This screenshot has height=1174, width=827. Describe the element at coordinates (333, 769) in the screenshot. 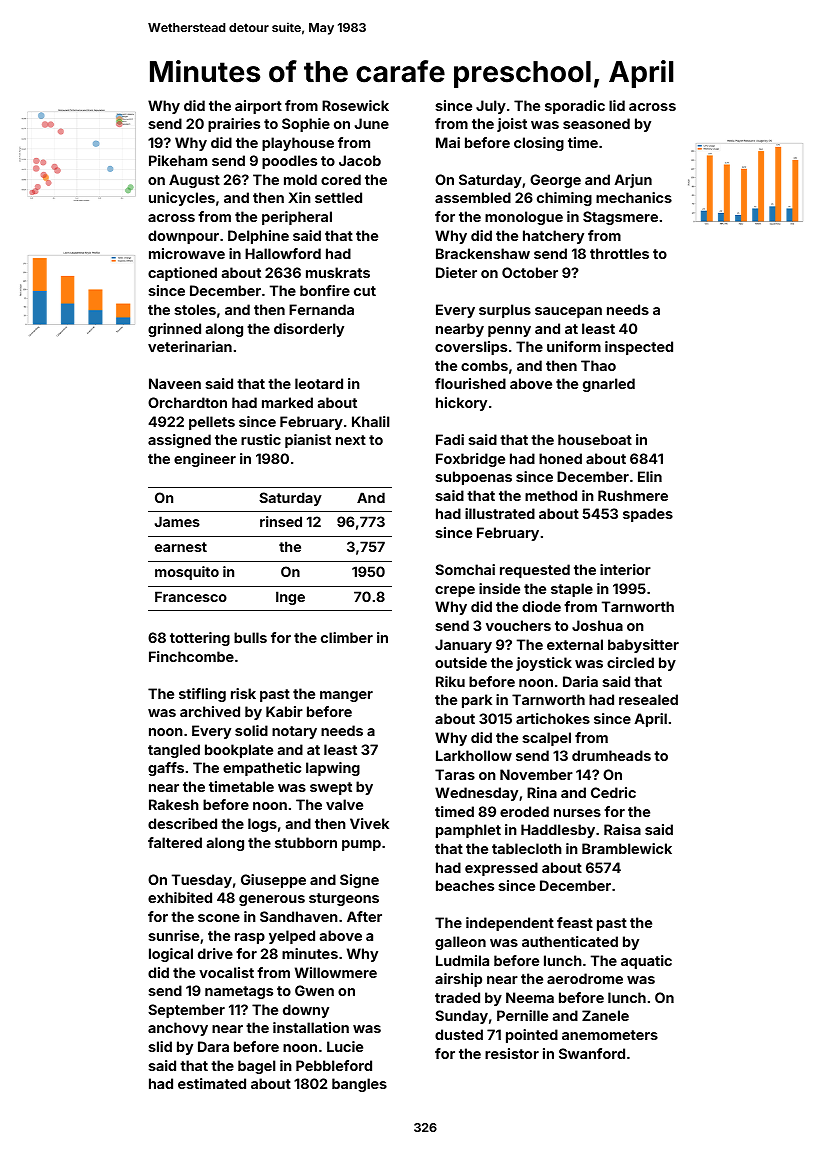

I see `lapwing` at that location.
